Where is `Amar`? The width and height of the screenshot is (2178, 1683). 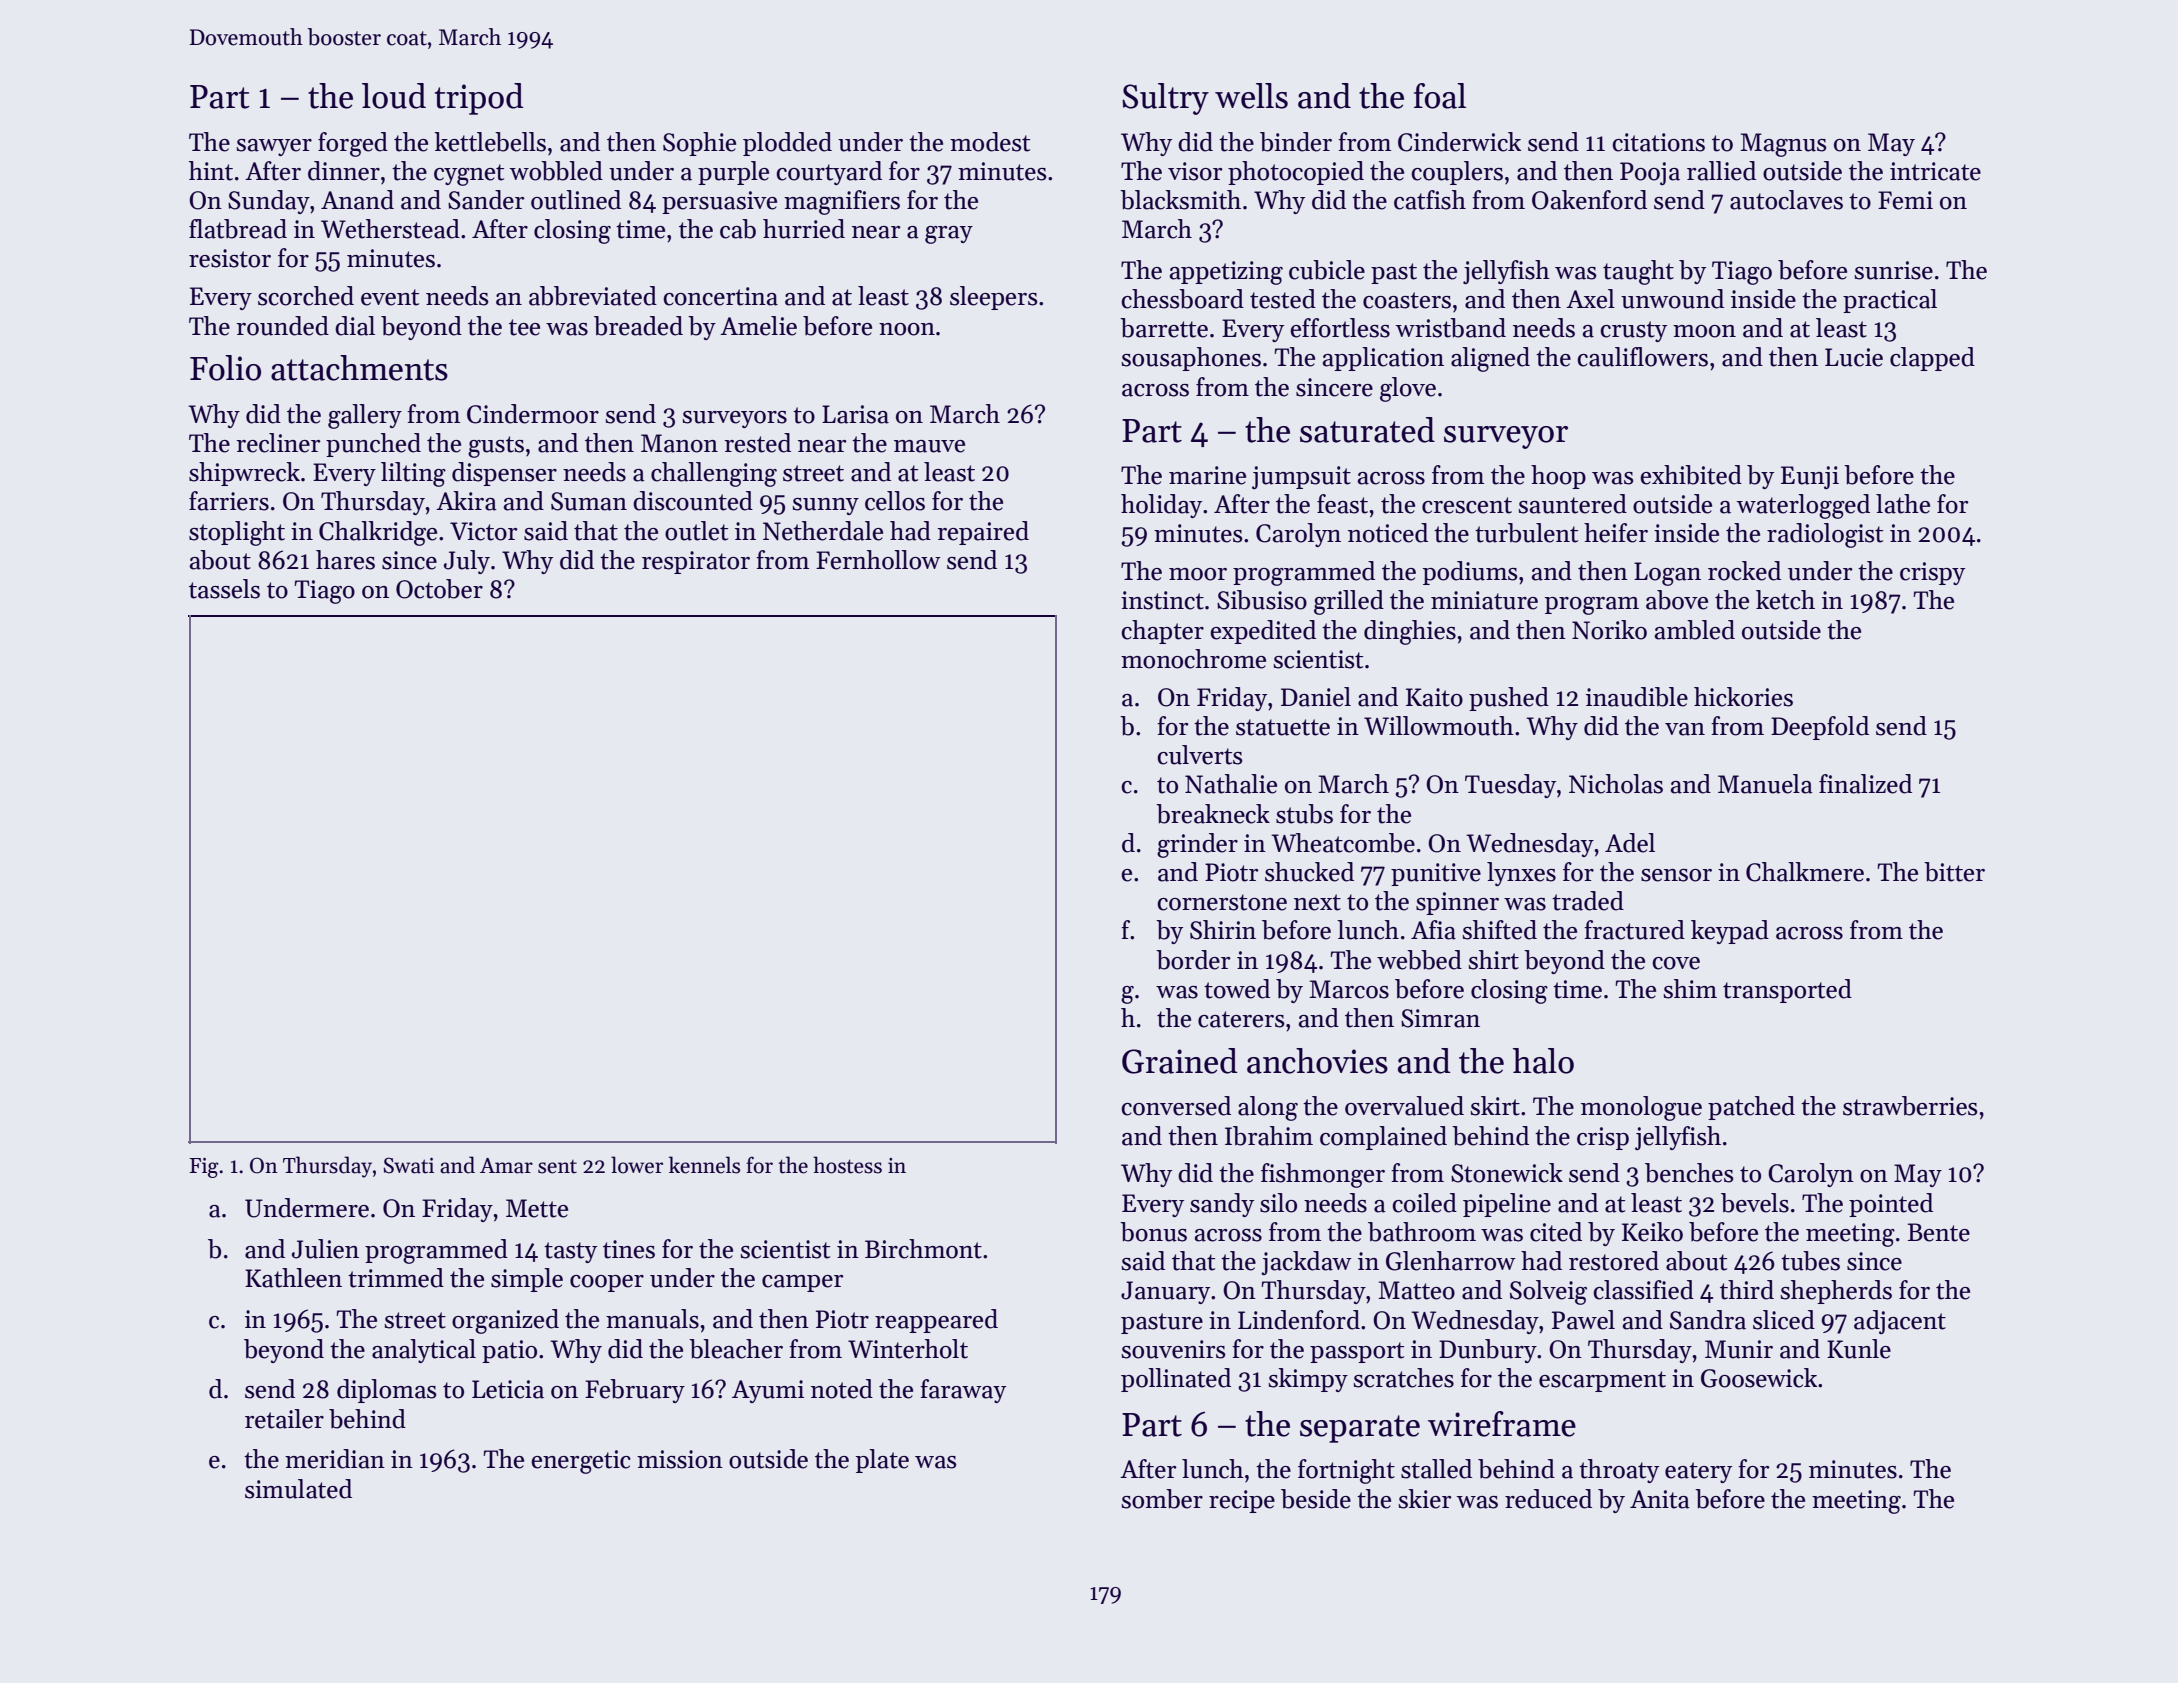
Amar is located at coordinates (506, 1166).
